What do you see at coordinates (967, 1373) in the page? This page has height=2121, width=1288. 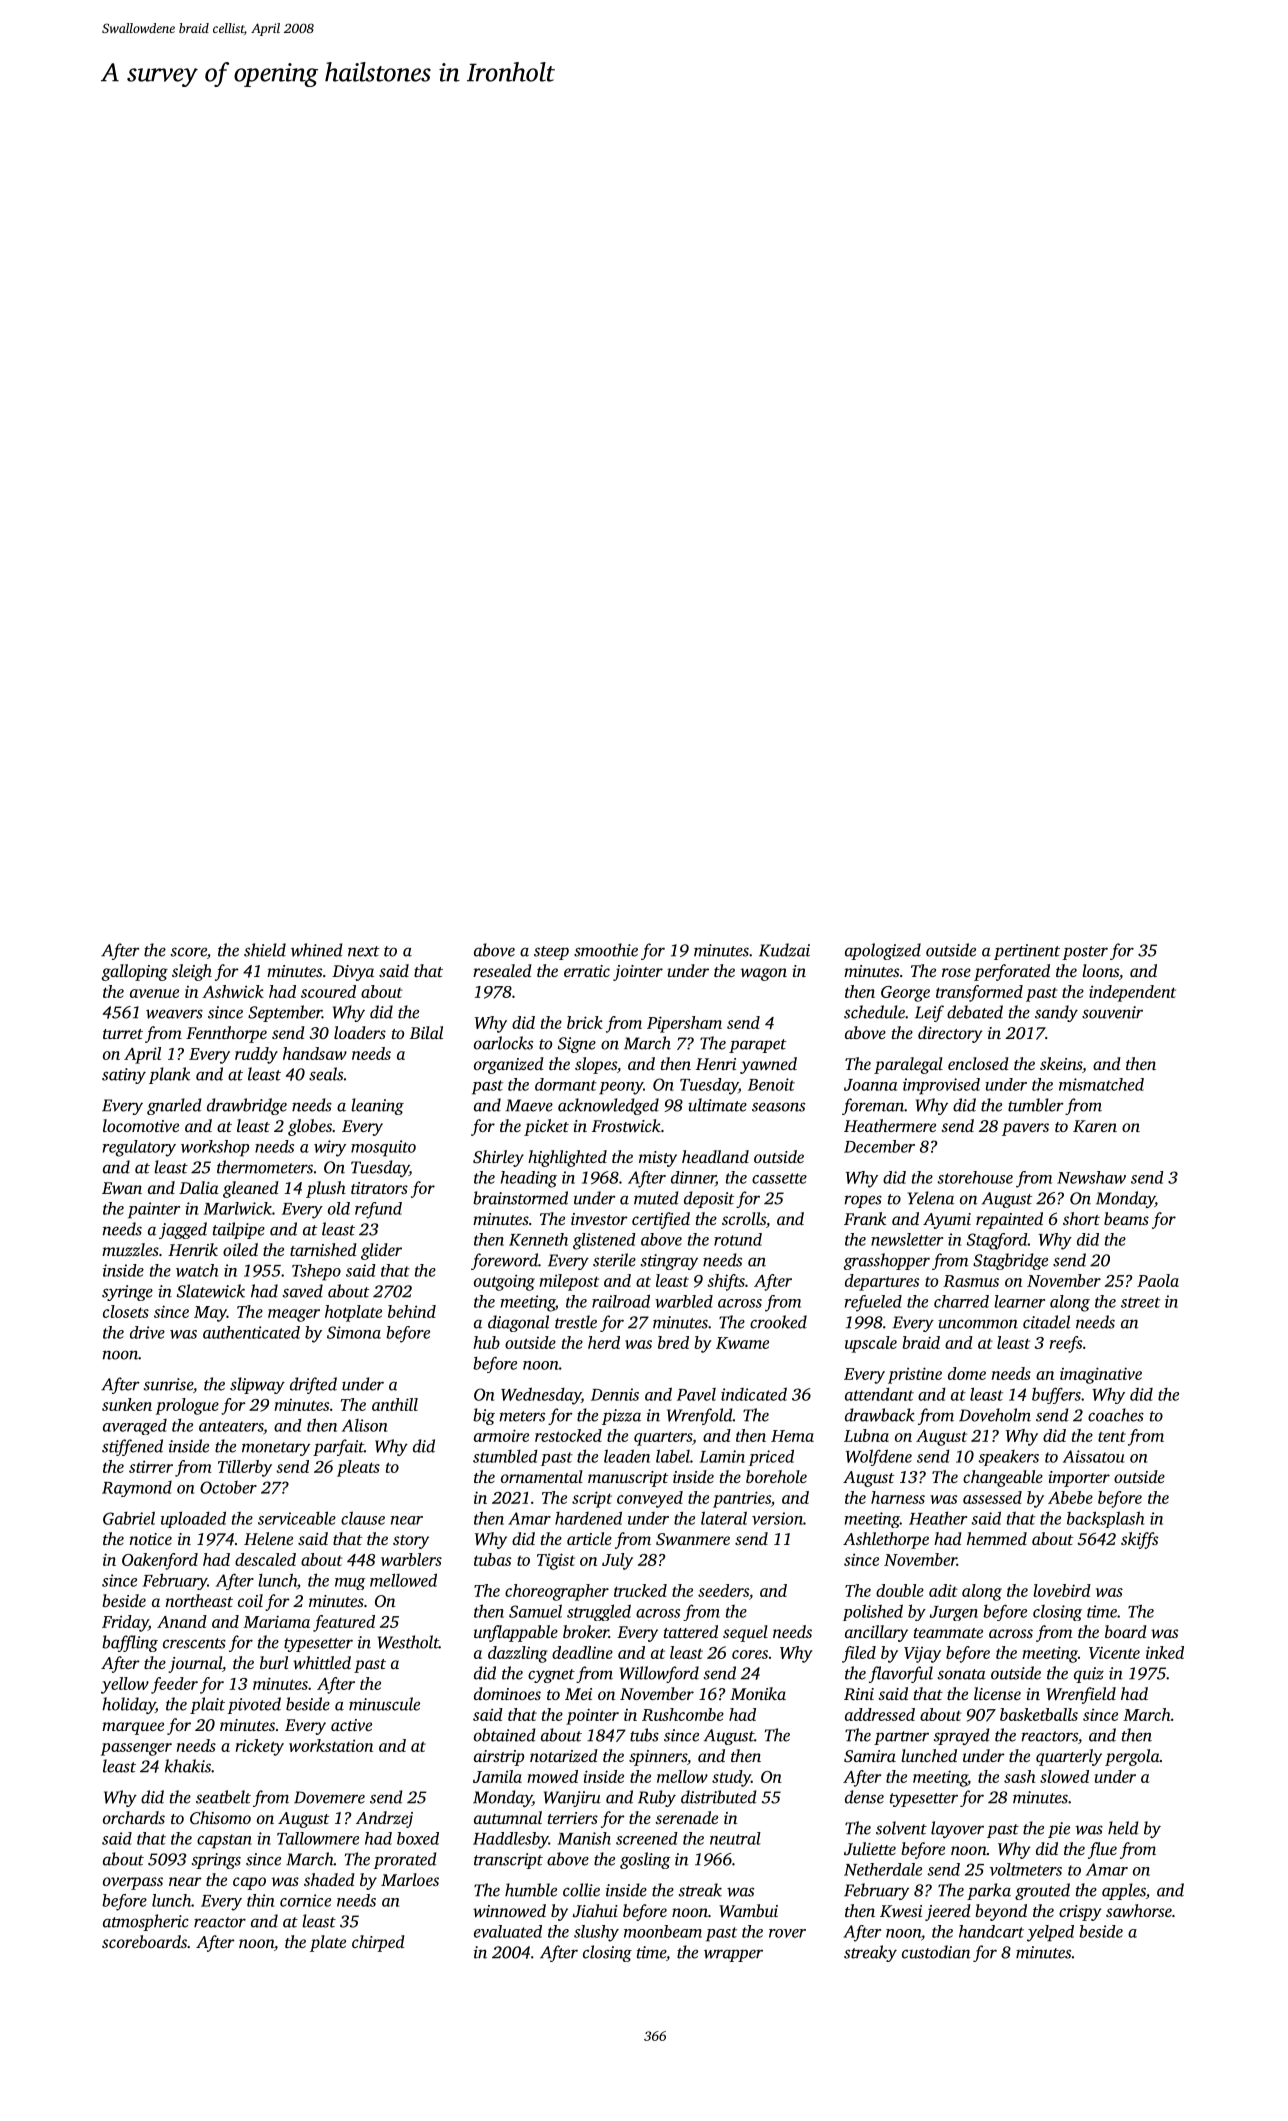 I see `dome` at bounding box center [967, 1373].
